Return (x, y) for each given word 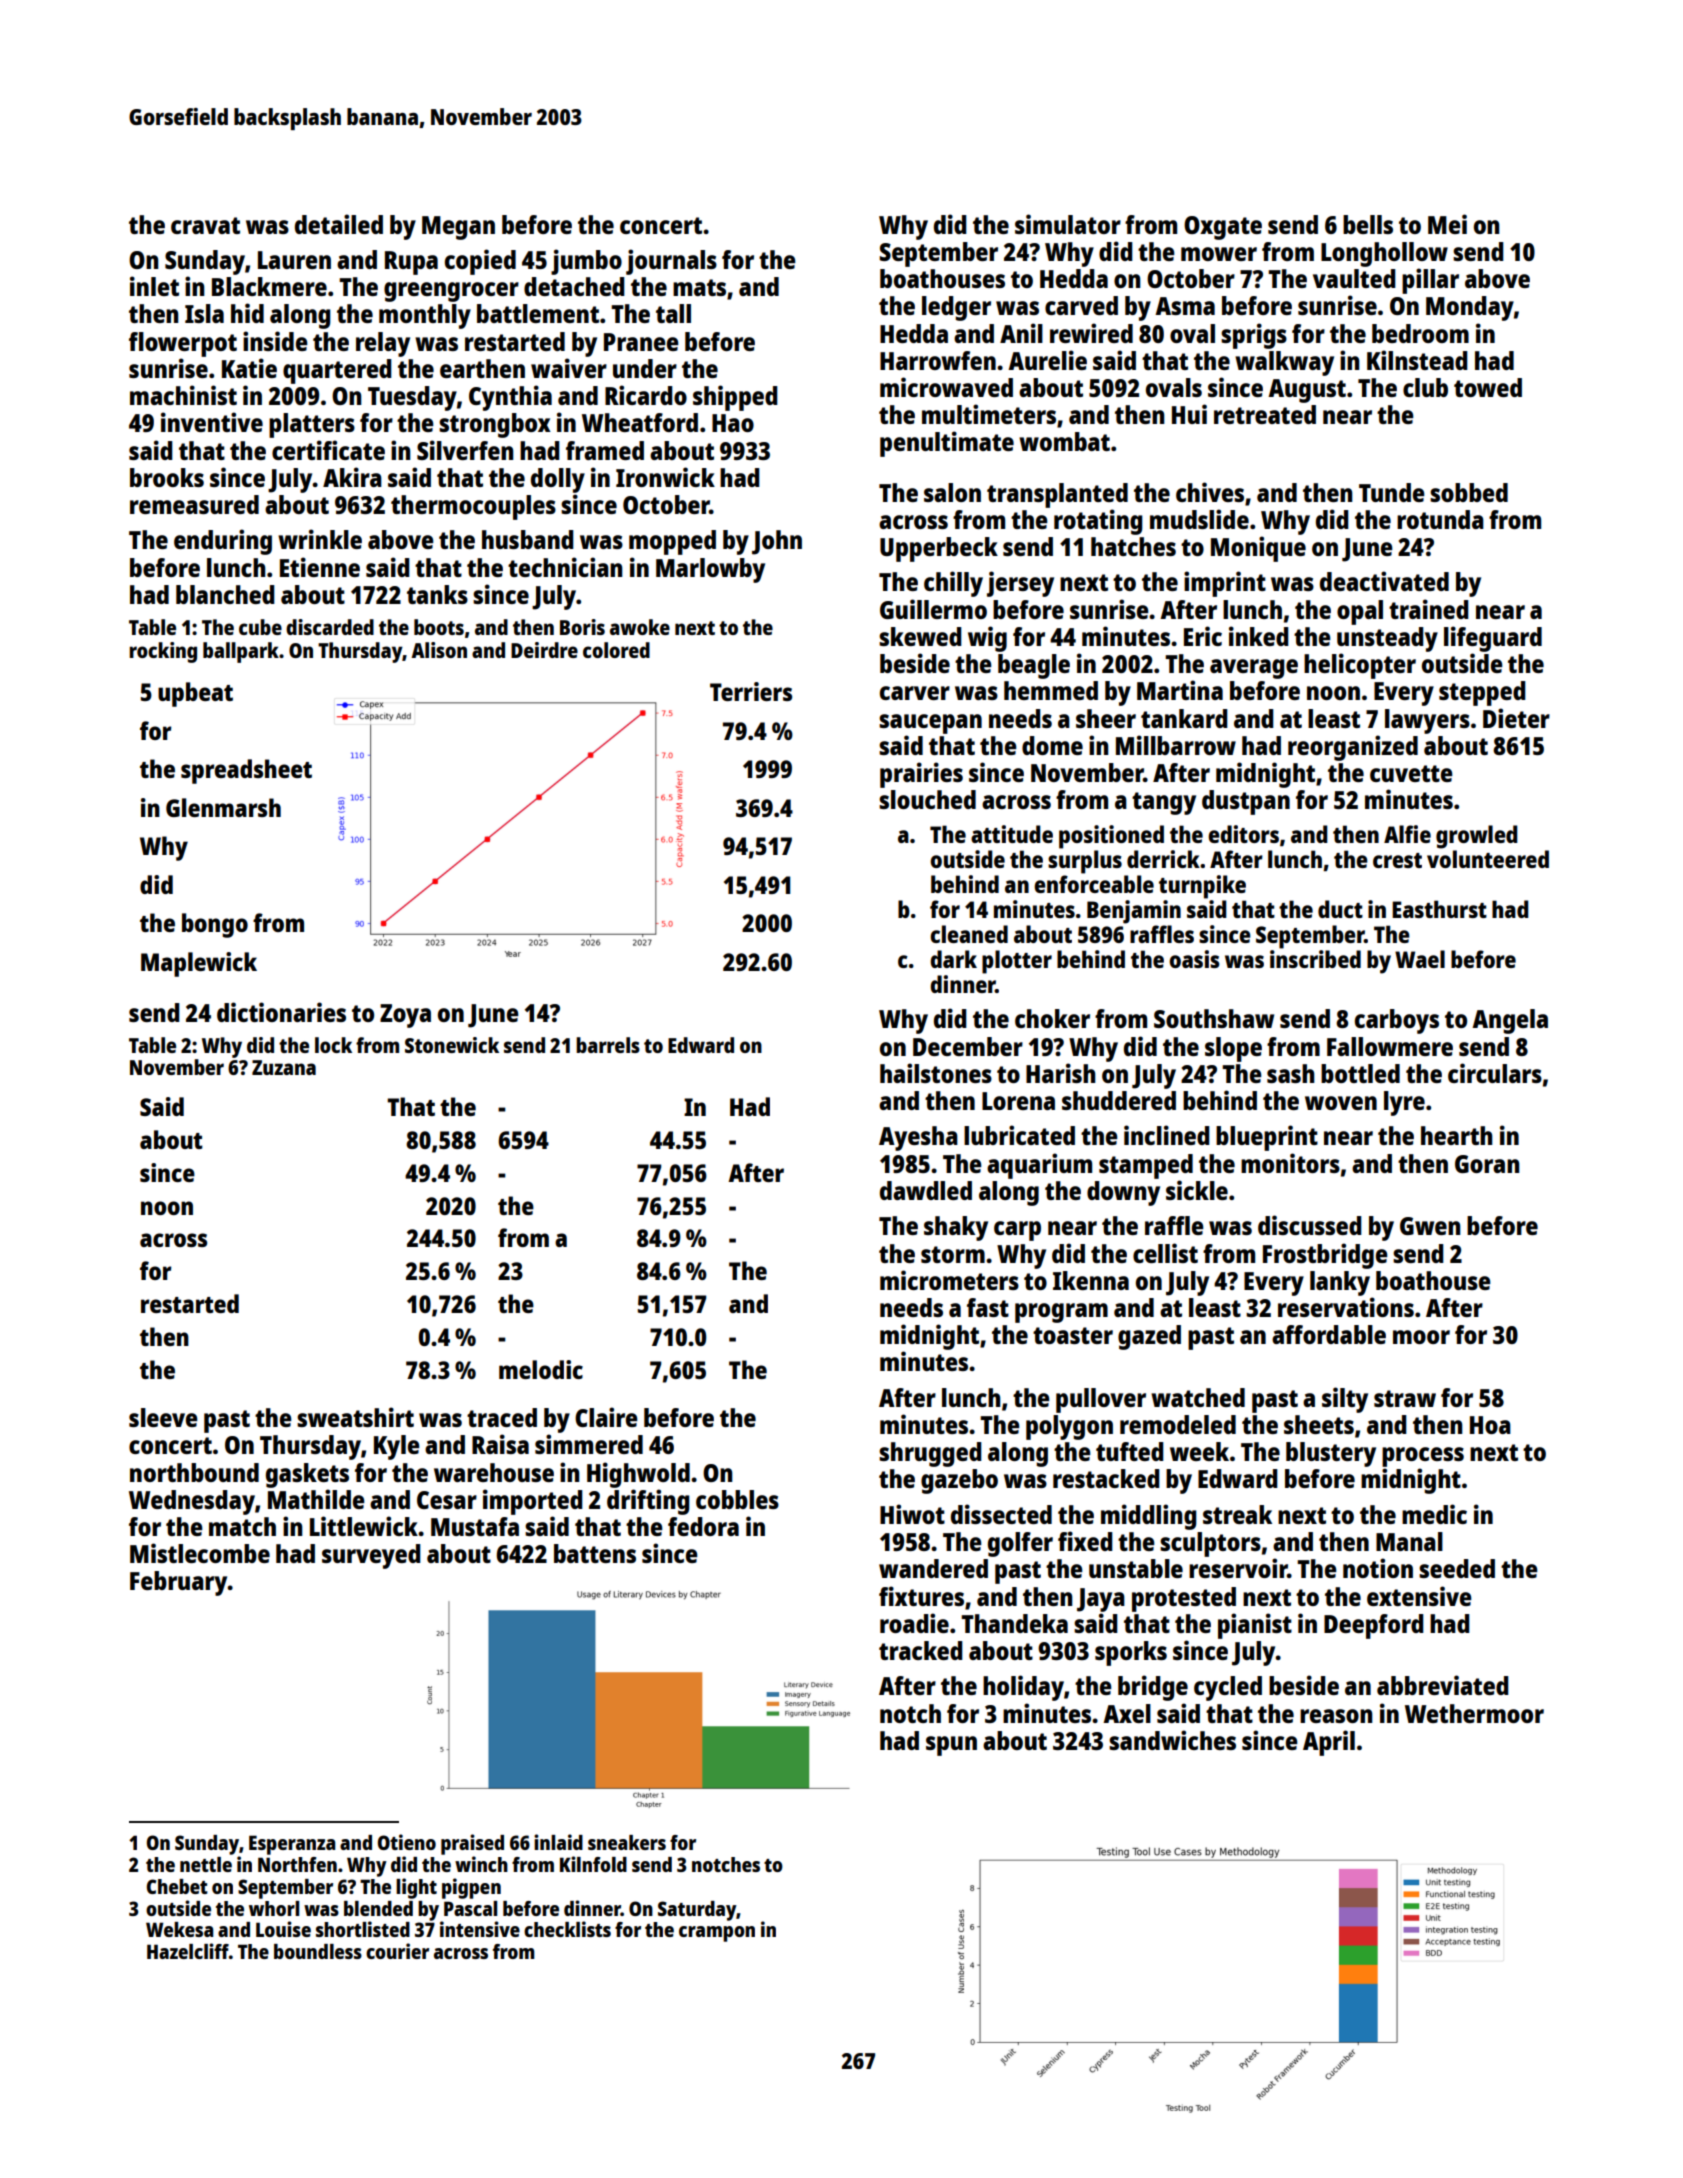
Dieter (1516, 718)
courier (397, 1951)
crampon (717, 1934)
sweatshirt (355, 1417)
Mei (1447, 224)
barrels (608, 1045)
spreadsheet (246, 771)
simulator (1068, 224)
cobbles (737, 1499)
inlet (154, 286)
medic (1434, 1514)
